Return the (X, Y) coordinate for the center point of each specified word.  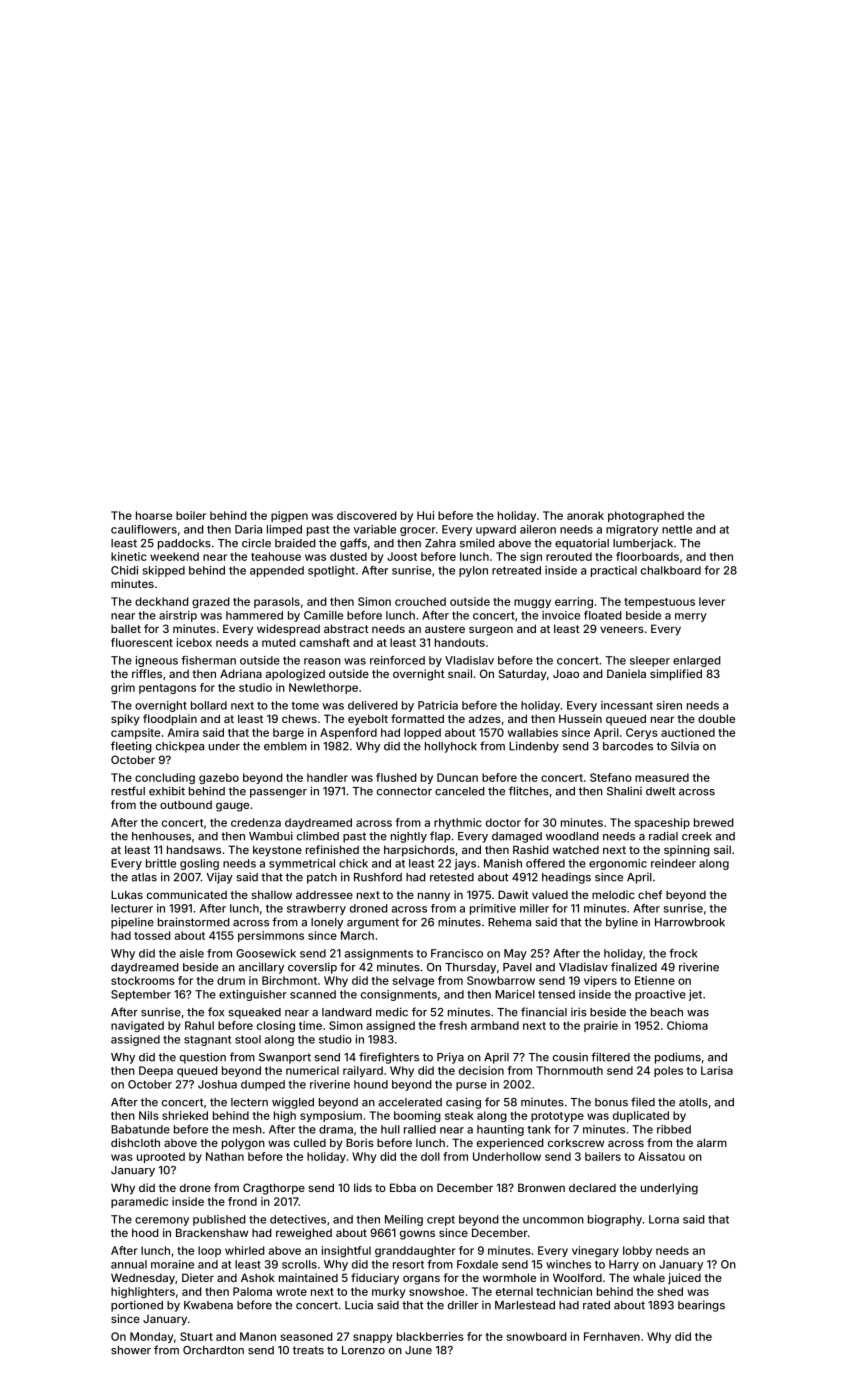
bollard (209, 705)
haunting (500, 1130)
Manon (258, 1336)
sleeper (650, 661)
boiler (191, 515)
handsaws (194, 849)
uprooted (161, 1157)
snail (460, 673)
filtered (610, 1057)
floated (603, 615)
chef (650, 894)
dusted (348, 556)
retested (452, 877)
